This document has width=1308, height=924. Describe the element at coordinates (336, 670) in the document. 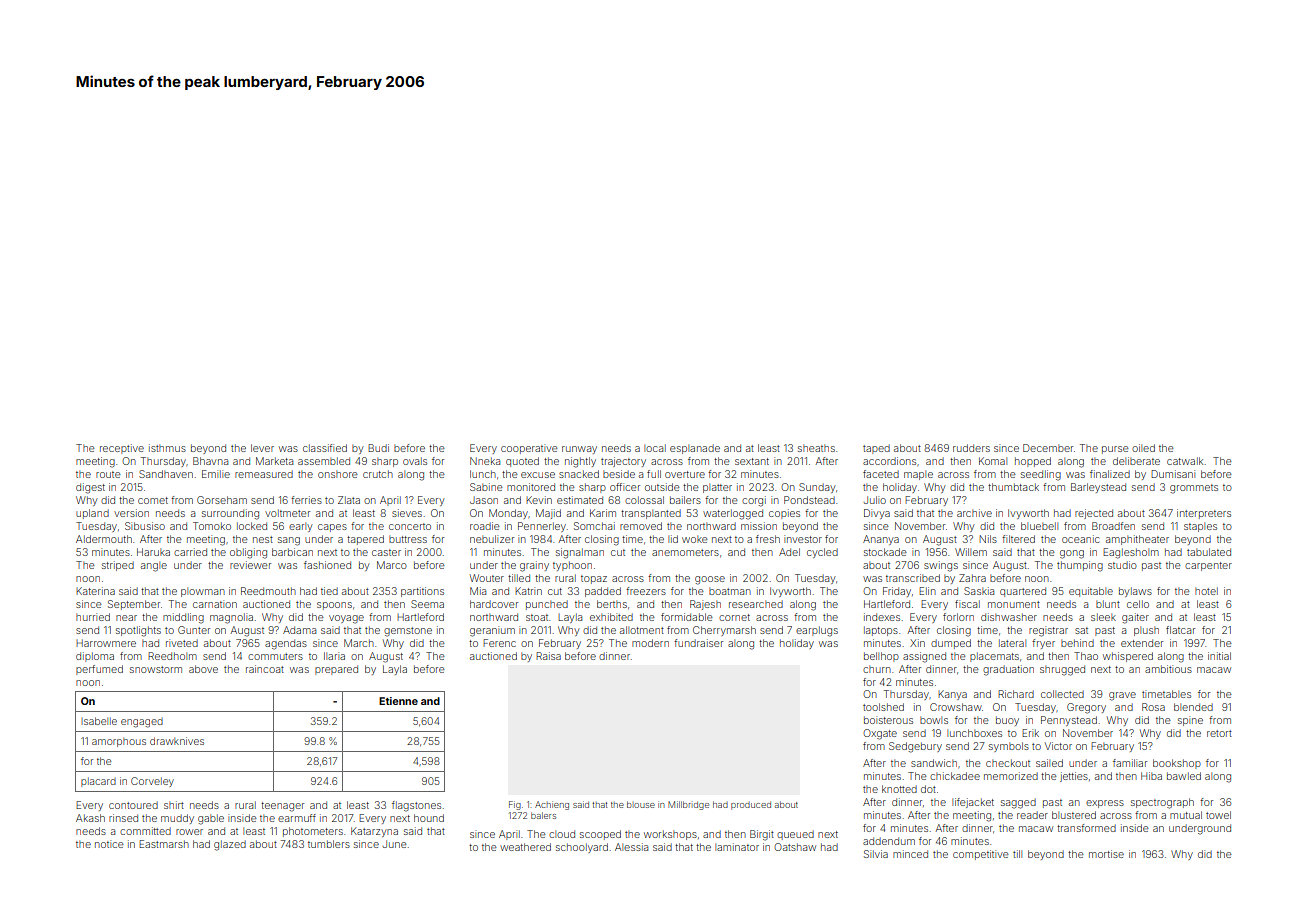

I see `prepared` at that location.
